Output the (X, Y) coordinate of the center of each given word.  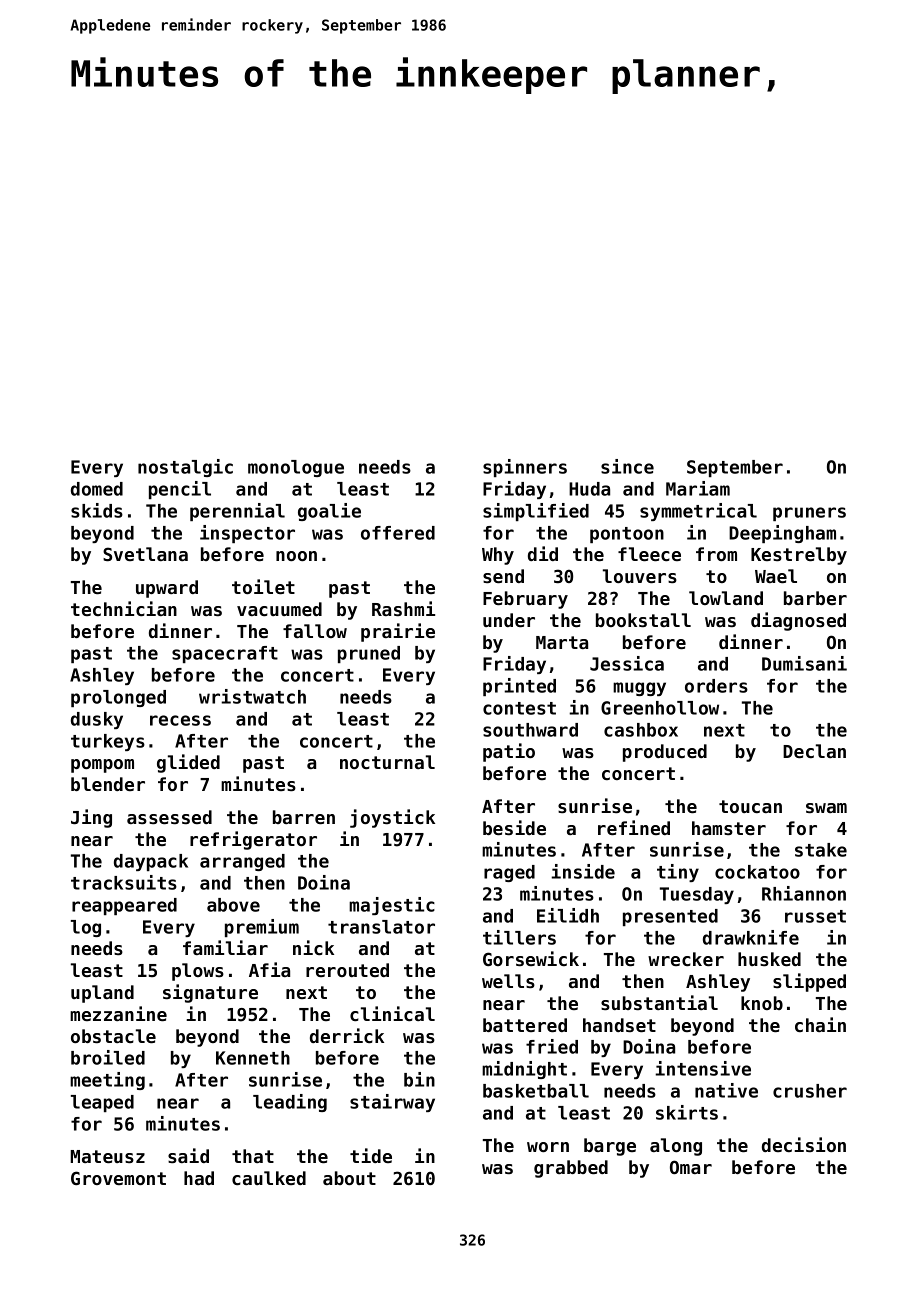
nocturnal (387, 762)
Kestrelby (799, 556)
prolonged (118, 698)
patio (509, 752)
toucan (750, 806)
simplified (536, 512)
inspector (247, 534)
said (188, 1155)
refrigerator (253, 840)
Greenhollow (660, 708)
